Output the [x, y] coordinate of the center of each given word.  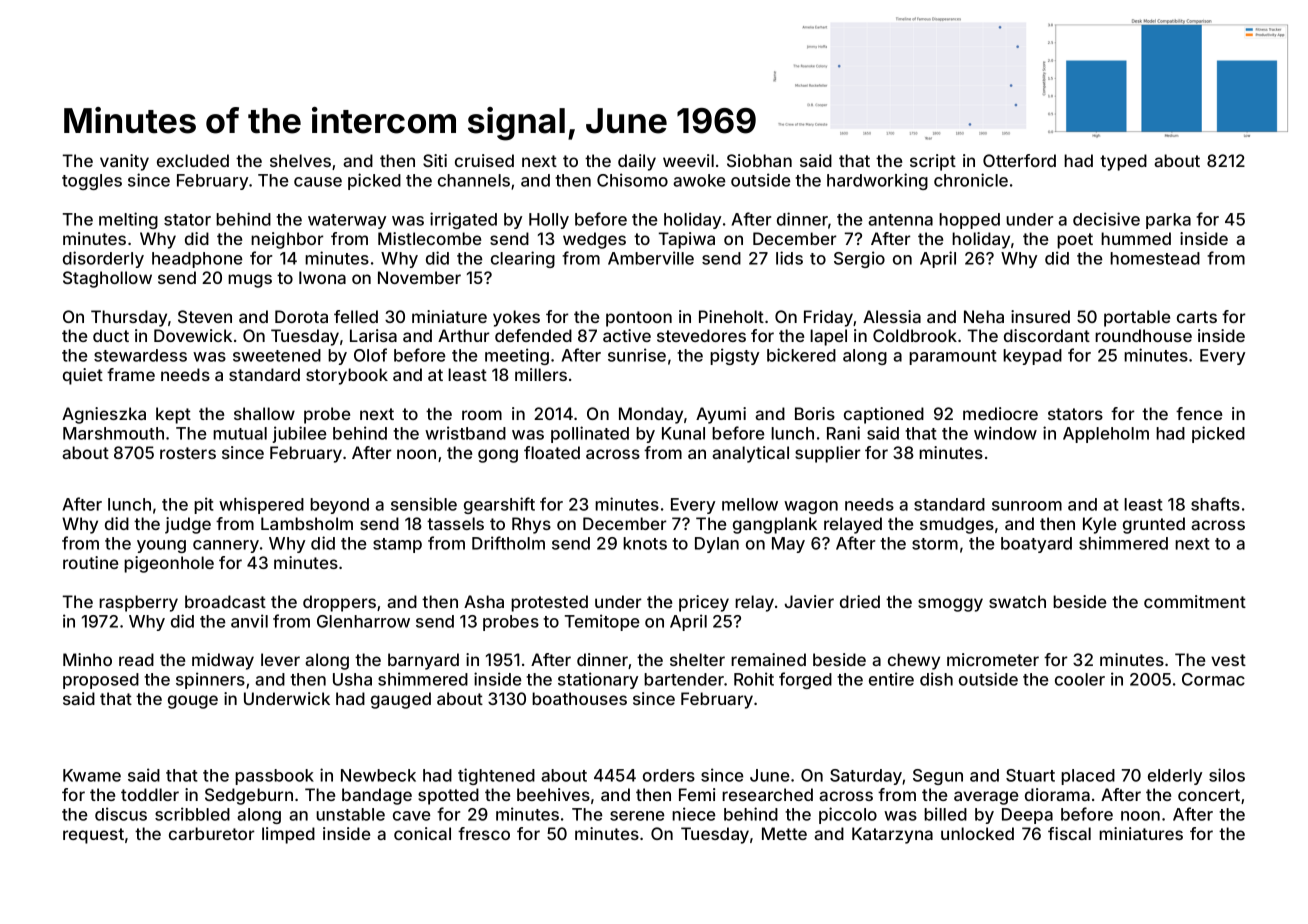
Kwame [92, 775]
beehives [553, 794]
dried [860, 601]
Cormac [1213, 679]
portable [1137, 318]
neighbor [287, 240]
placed [1088, 777]
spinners [210, 680]
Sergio [859, 259]
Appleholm [1106, 435]
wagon [811, 507]
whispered [261, 505]
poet [1075, 241]
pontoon [639, 319]
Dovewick [193, 335]
